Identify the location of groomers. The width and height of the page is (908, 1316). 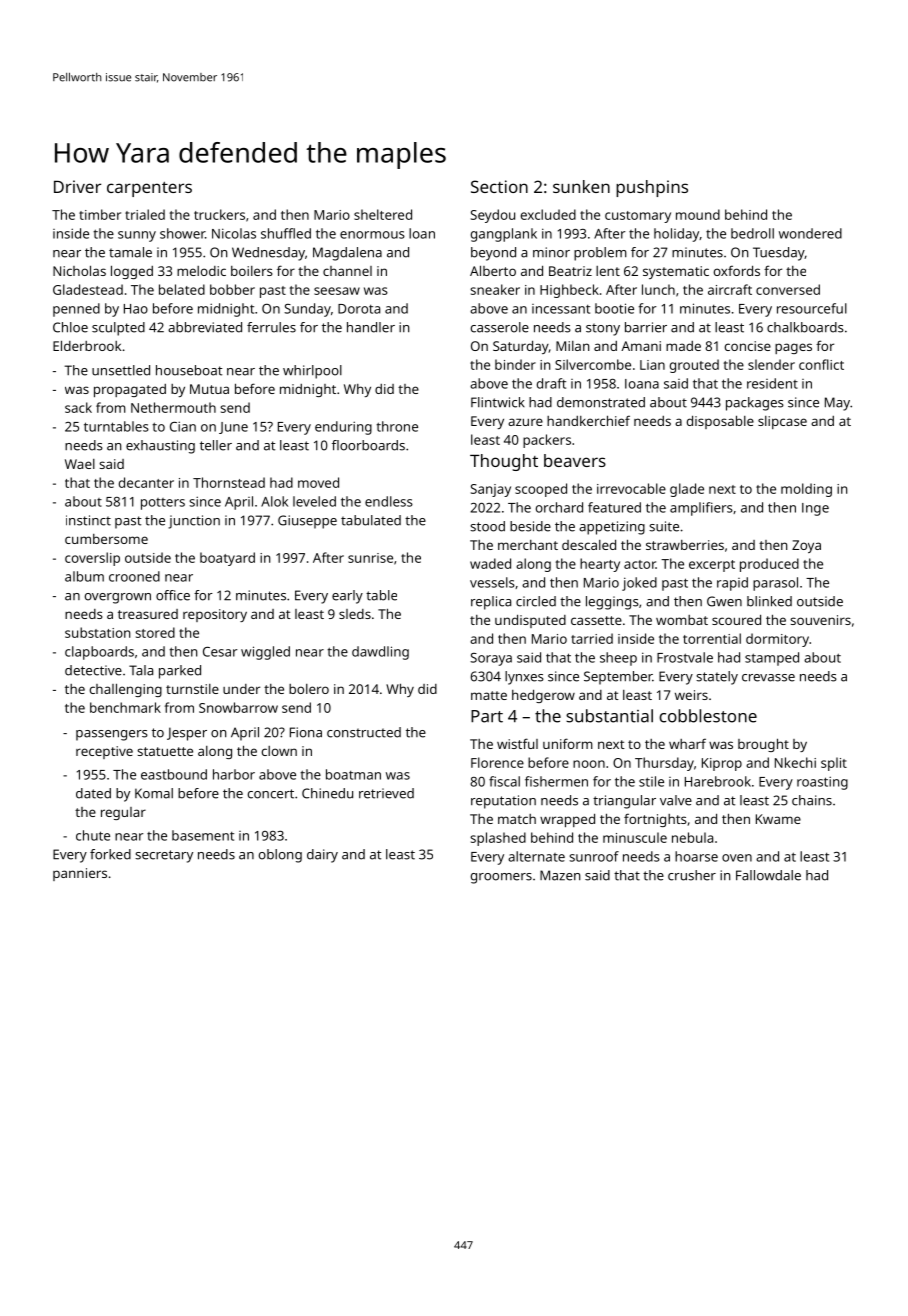
(501, 878).
